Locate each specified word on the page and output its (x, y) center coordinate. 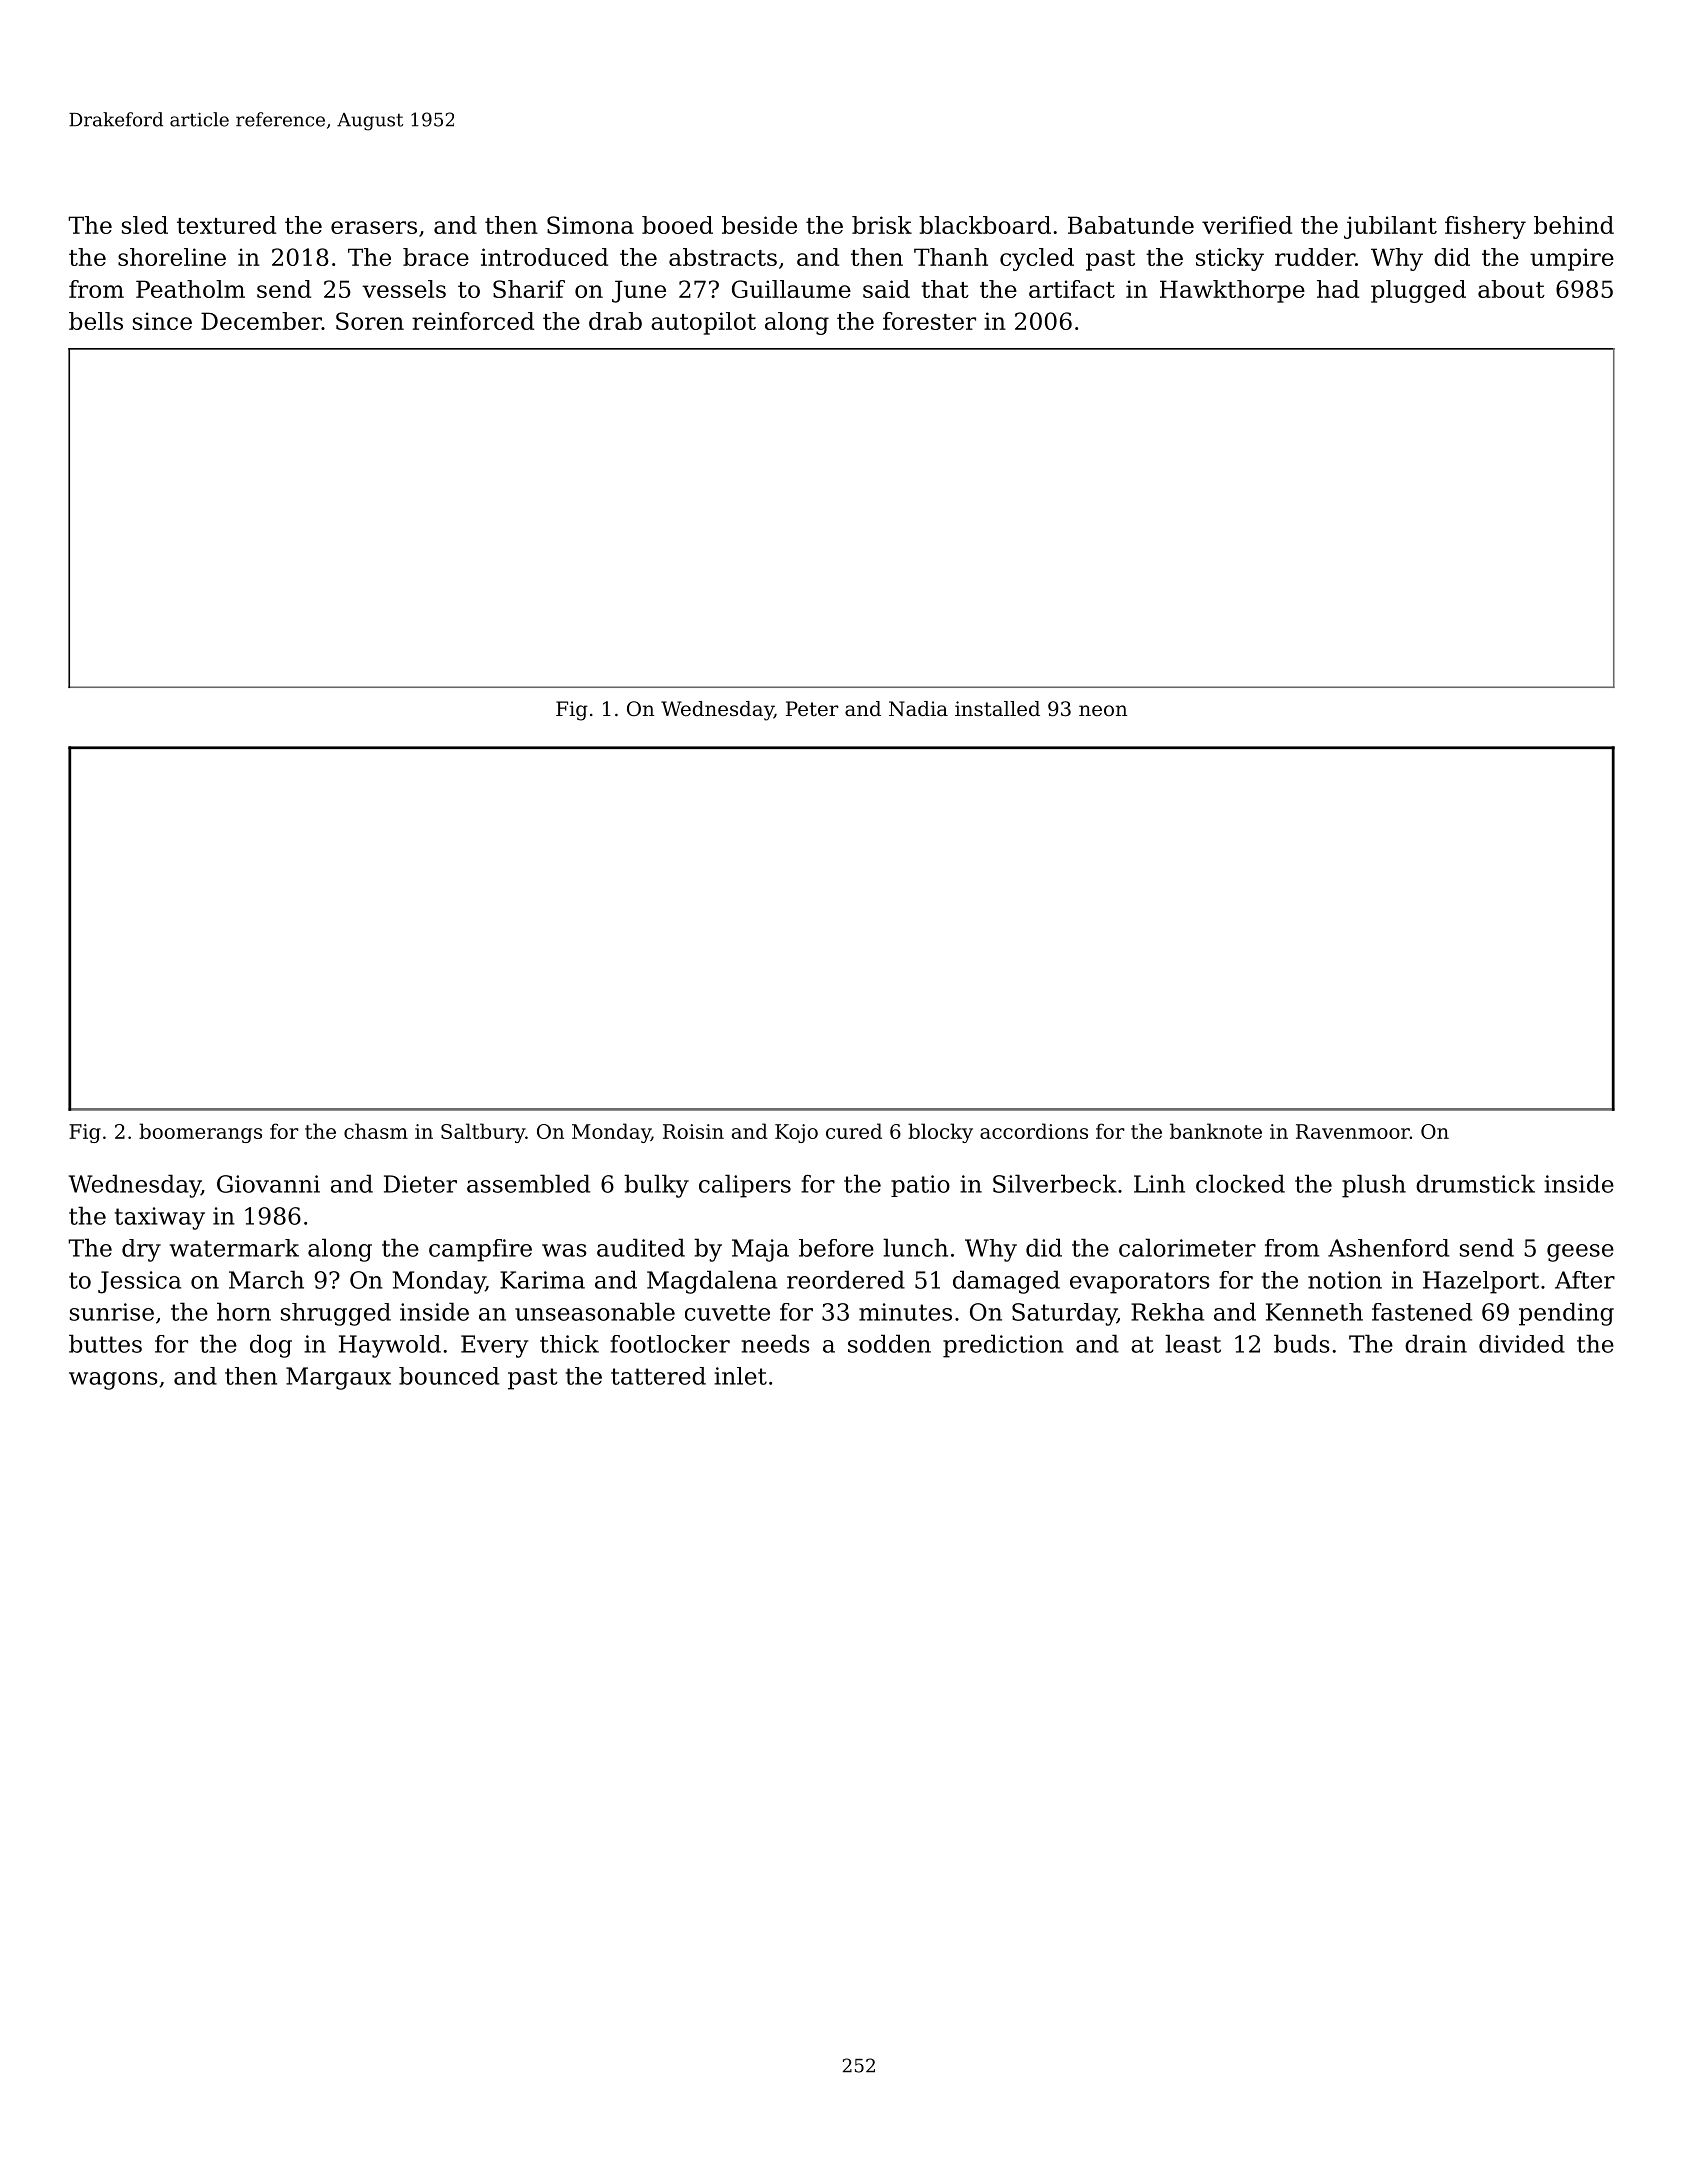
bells (96, 321)
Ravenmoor (1353, 1131)
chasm (376, 1131)
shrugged (336, 1314)
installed (997, 709)
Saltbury (483, 1133)
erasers (374, 227)
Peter (812, 708)
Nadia (918, 709)
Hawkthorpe (1232, 291)
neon (1103, 710)
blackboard (985, 225)
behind (1574, 225)
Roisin (693, 1131)
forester (929, 321)
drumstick (1475, 1183)
